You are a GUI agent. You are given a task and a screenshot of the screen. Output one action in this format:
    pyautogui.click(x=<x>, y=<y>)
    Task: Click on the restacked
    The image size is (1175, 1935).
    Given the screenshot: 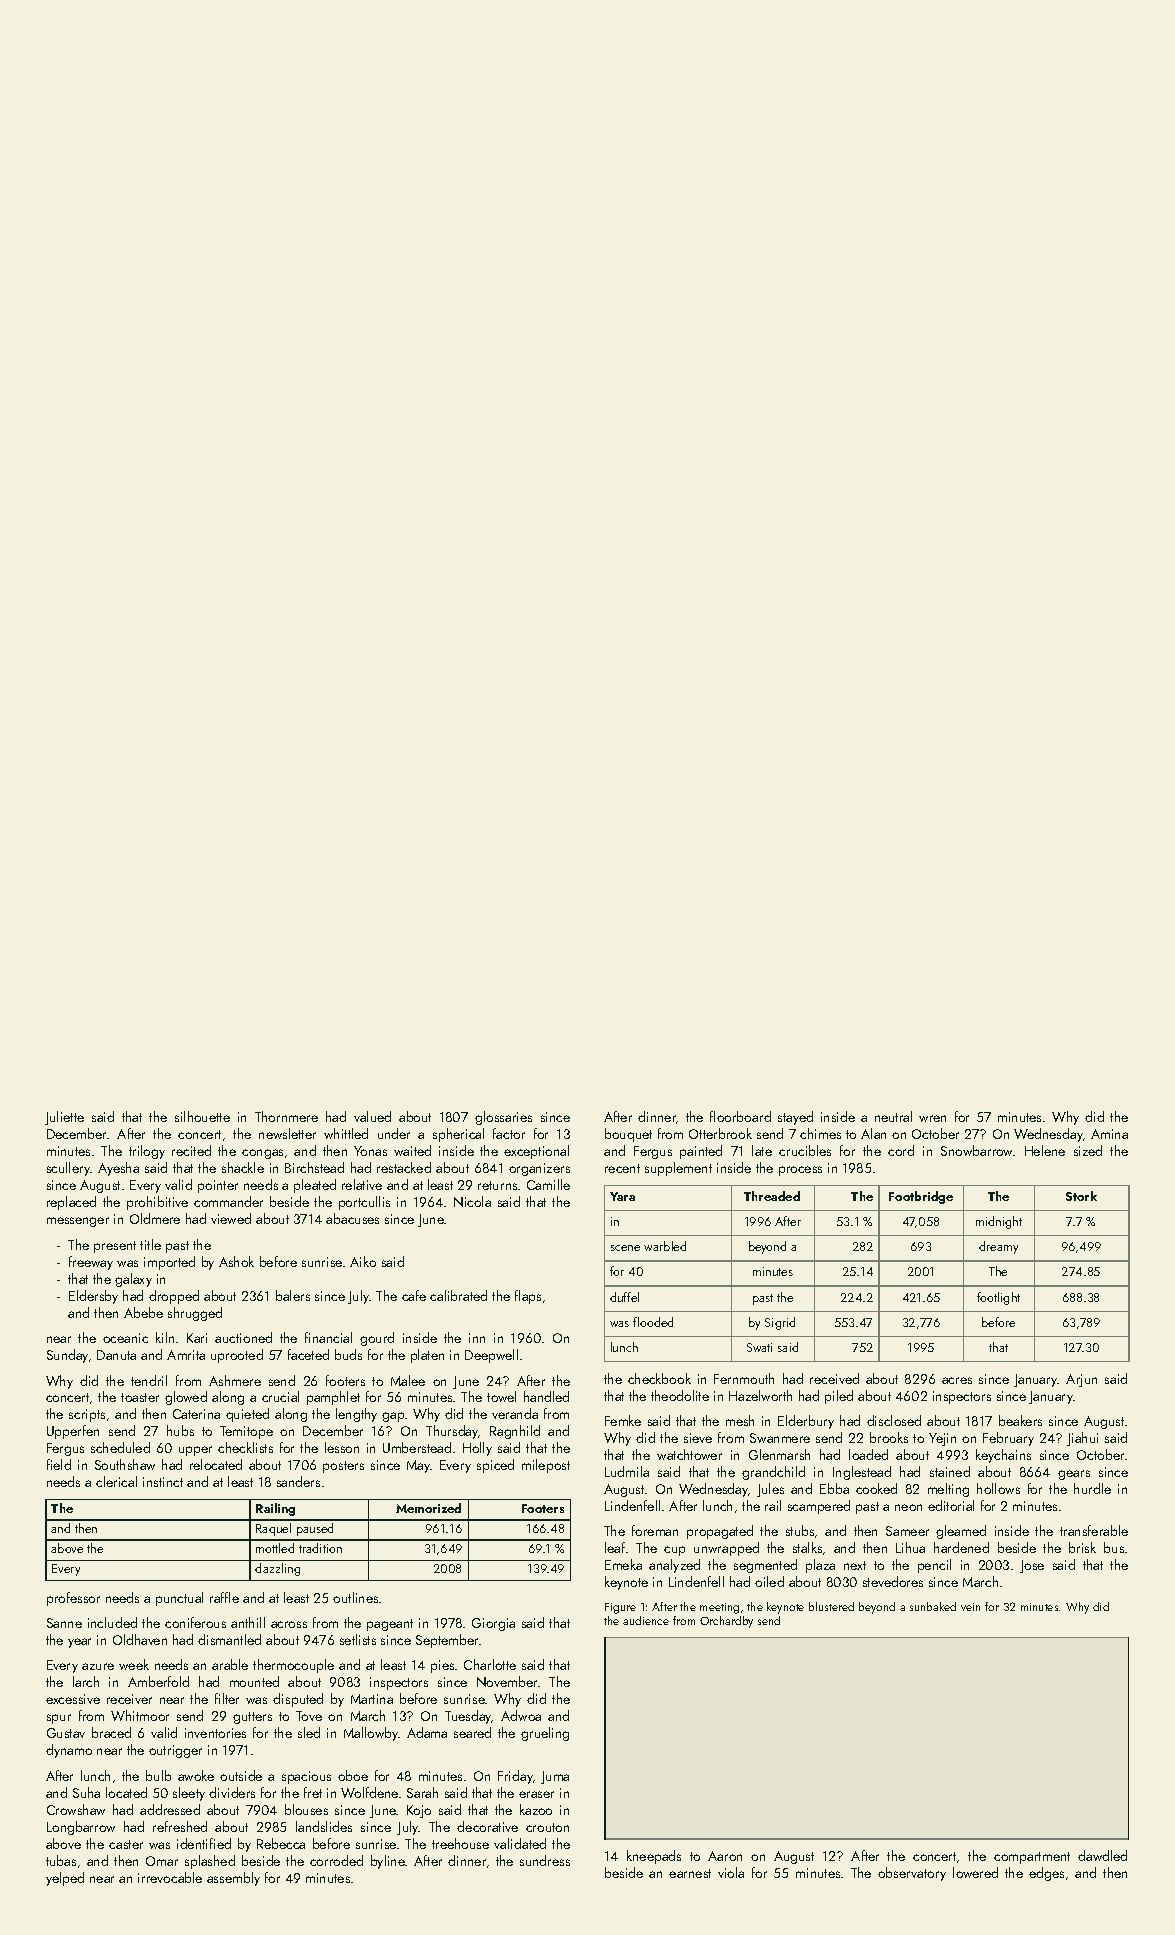 What is the action you would take?
    pyautogui.click(x=404, y=1167)
